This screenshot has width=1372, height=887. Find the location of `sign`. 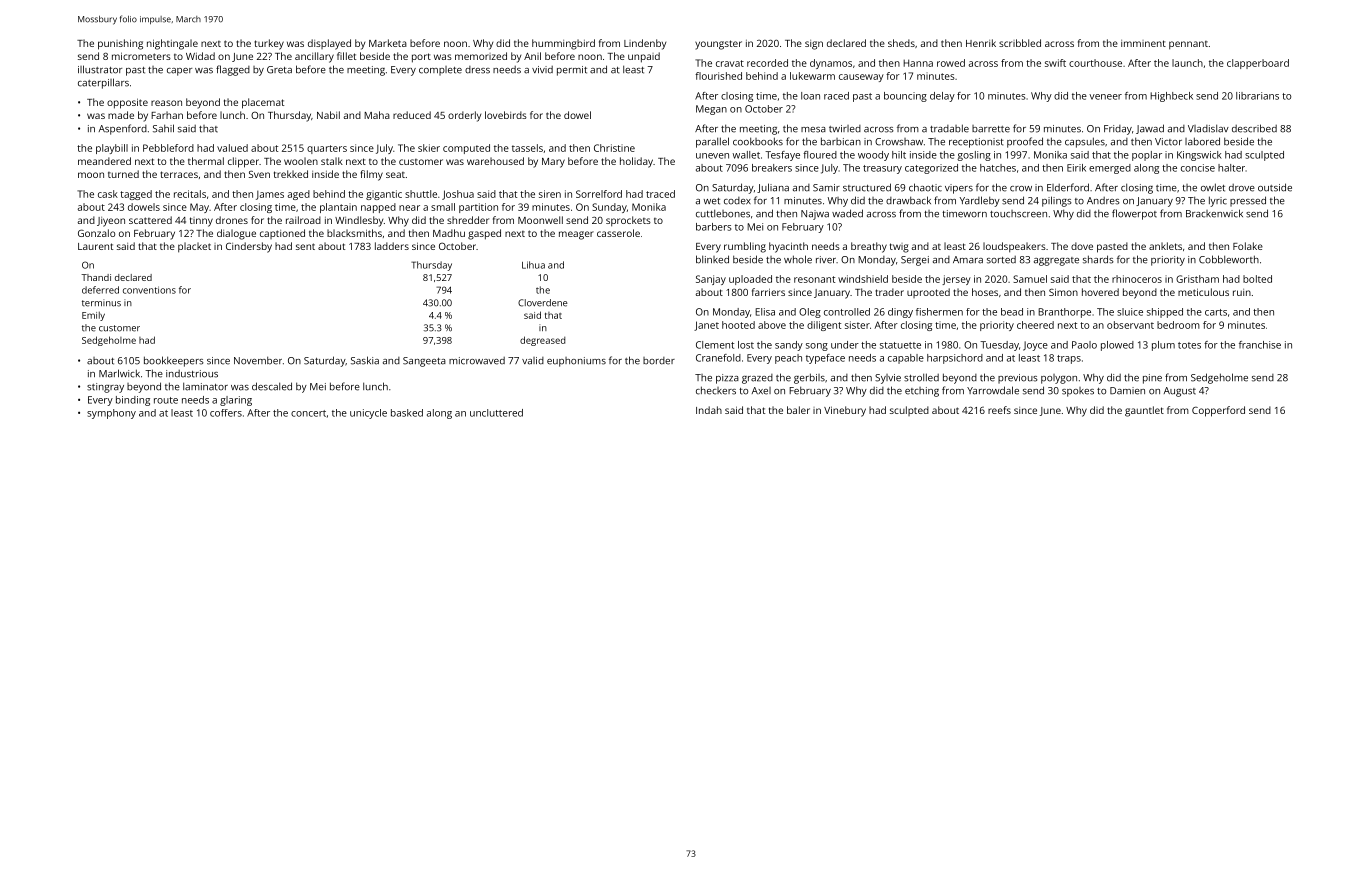

sign is located at coordinates (814, 45).
